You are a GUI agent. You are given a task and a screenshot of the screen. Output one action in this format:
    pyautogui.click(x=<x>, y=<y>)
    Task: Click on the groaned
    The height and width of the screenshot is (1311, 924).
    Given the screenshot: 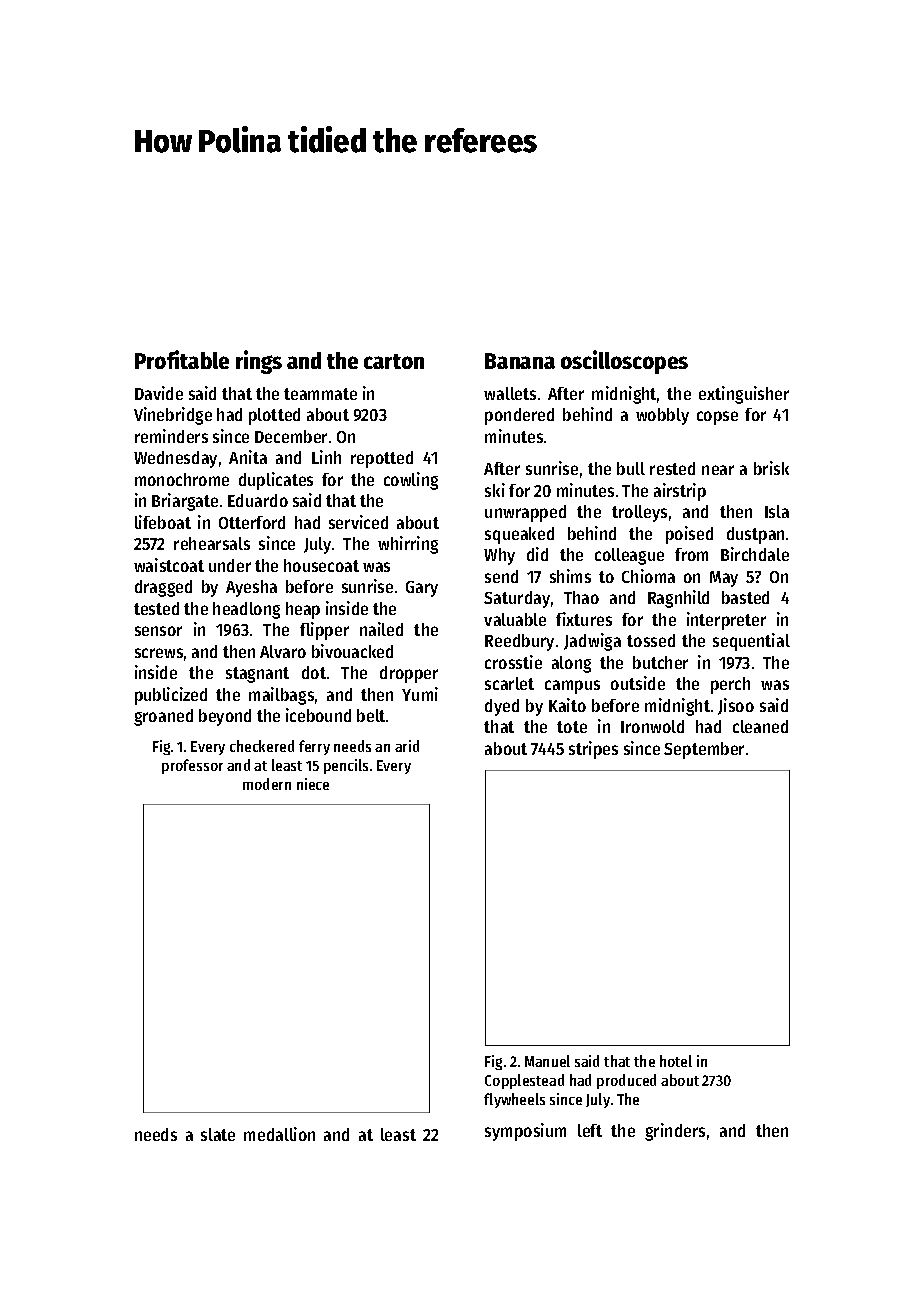 What is the action you would take?
    pyautogui.click(x=163, y=717)
